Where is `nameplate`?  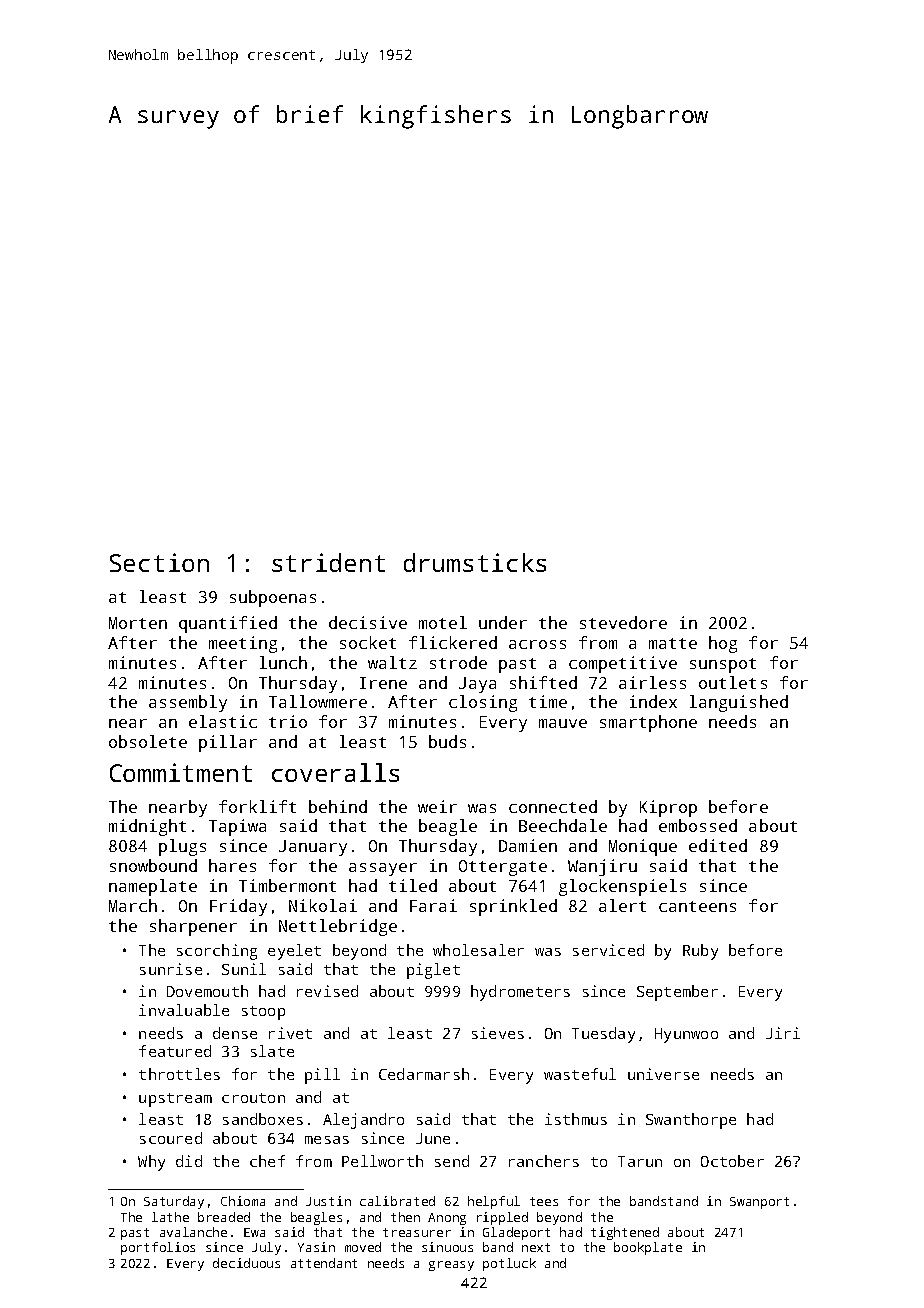
nameplate is located at coordinates (153, 887).
